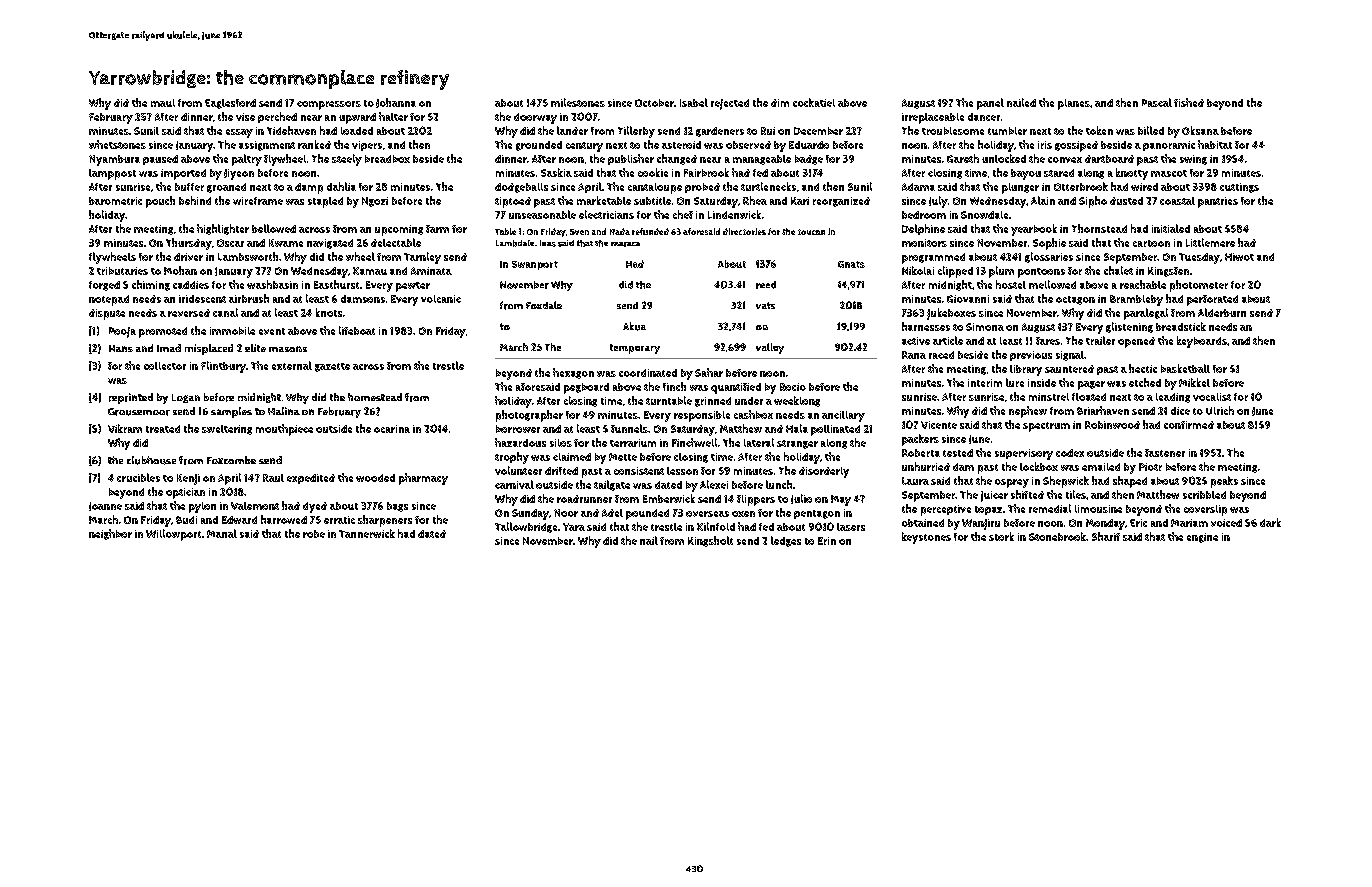 This screenshot has width=1372, height=887. What do you see at coordinates (572, 130) in the screenshot?
I see `lander` at bounding box center [572, 130].
